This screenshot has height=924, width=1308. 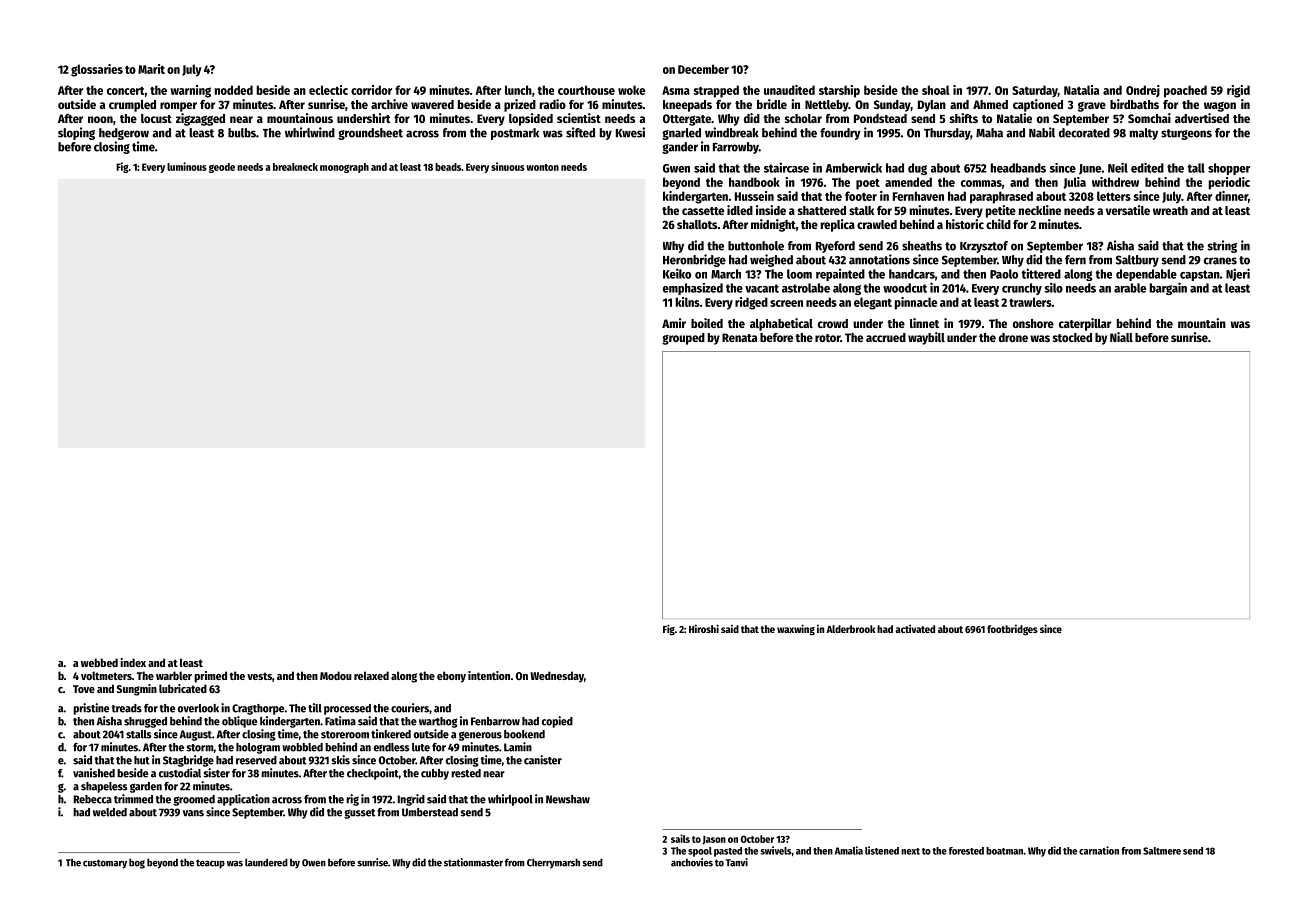 I want to click on index, so click(x=133, y=662).
